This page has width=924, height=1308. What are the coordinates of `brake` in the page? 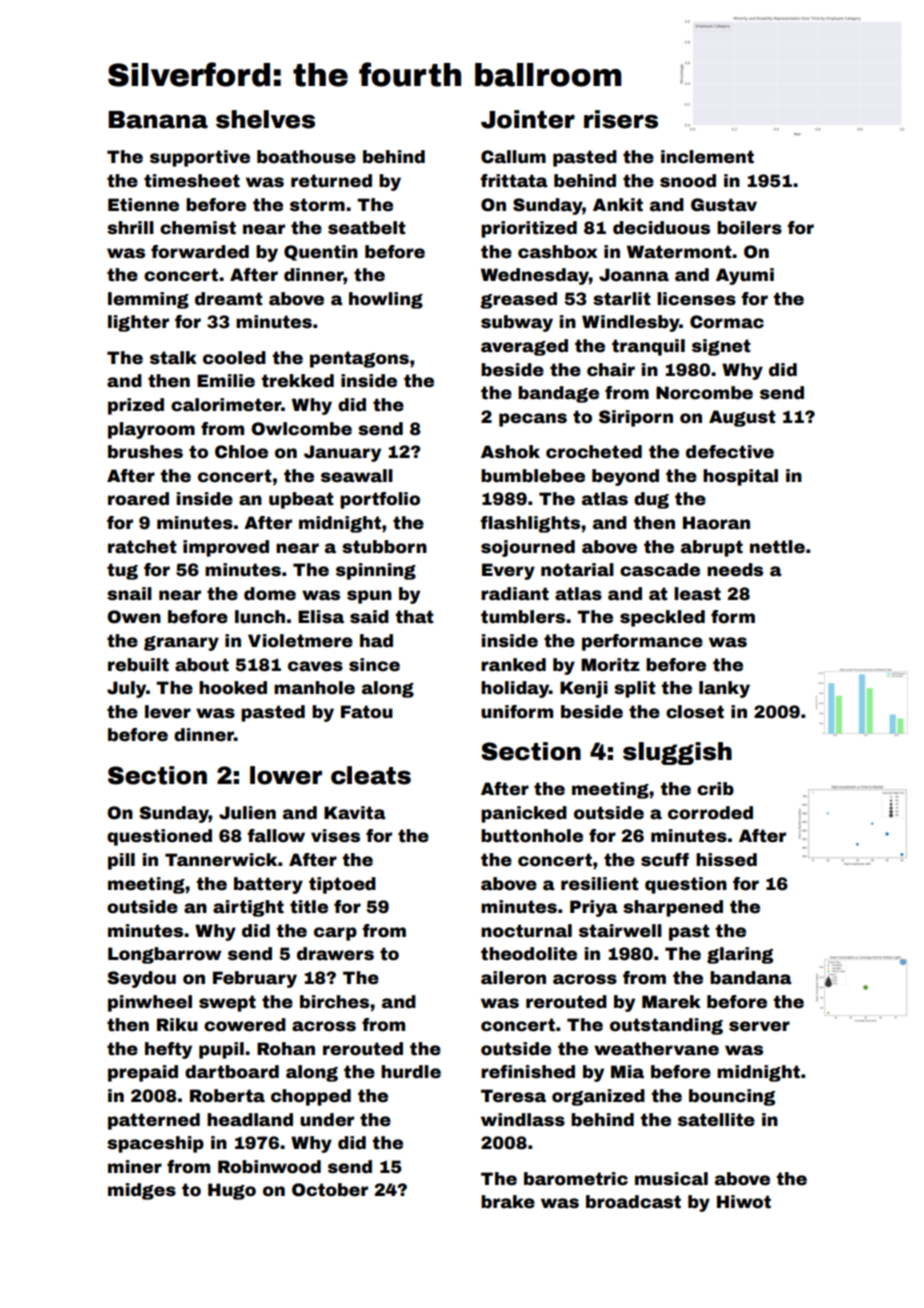 It's located at (508, 1202).
